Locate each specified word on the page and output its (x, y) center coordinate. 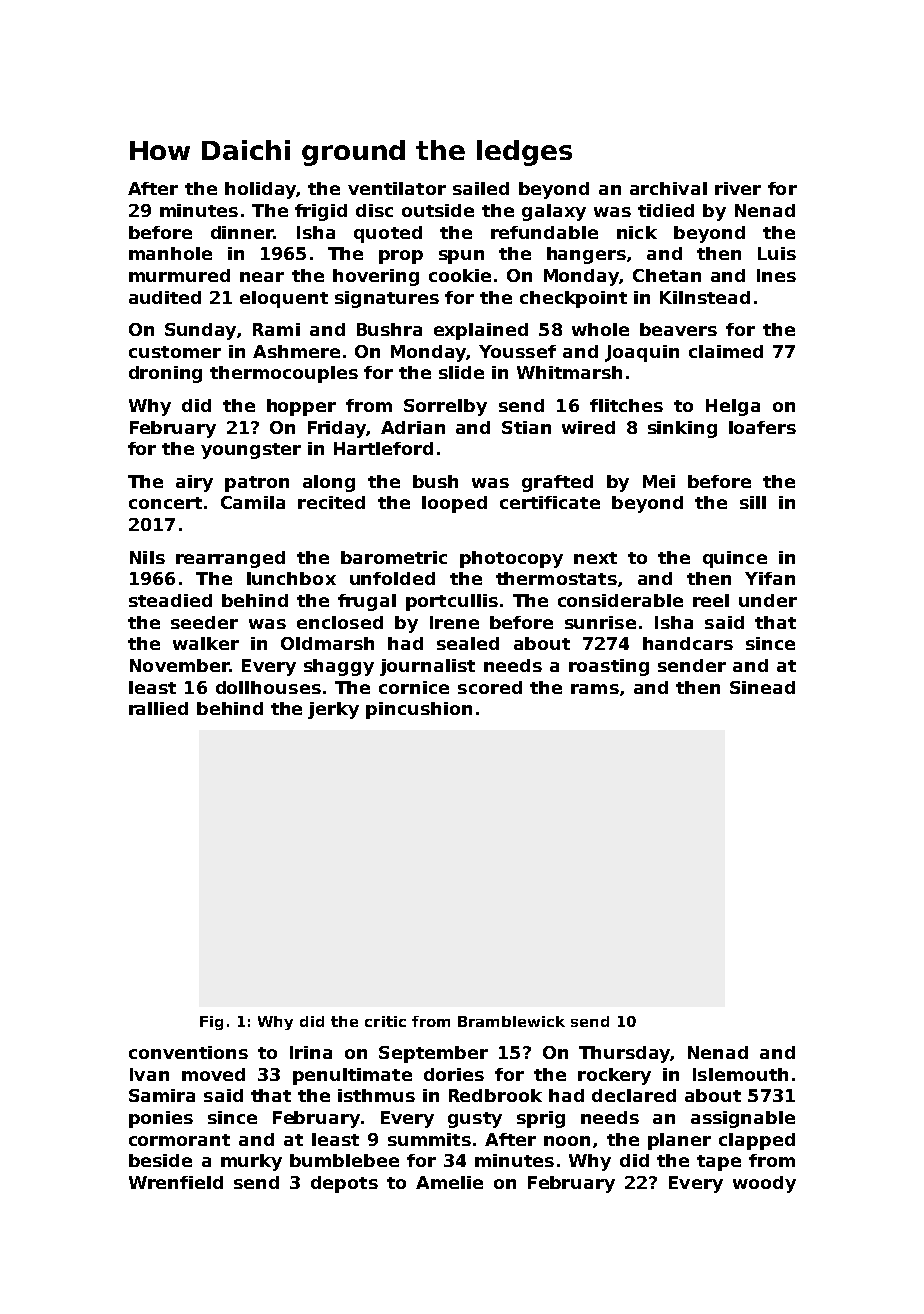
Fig (211, 1023)
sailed (481, 188)
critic (385, 1021)
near (262, 277)
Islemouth (740, 1074)
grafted (557, 483)
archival (668, 188)
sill (753, 502)
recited (331, 502)
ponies (161, 1119)
